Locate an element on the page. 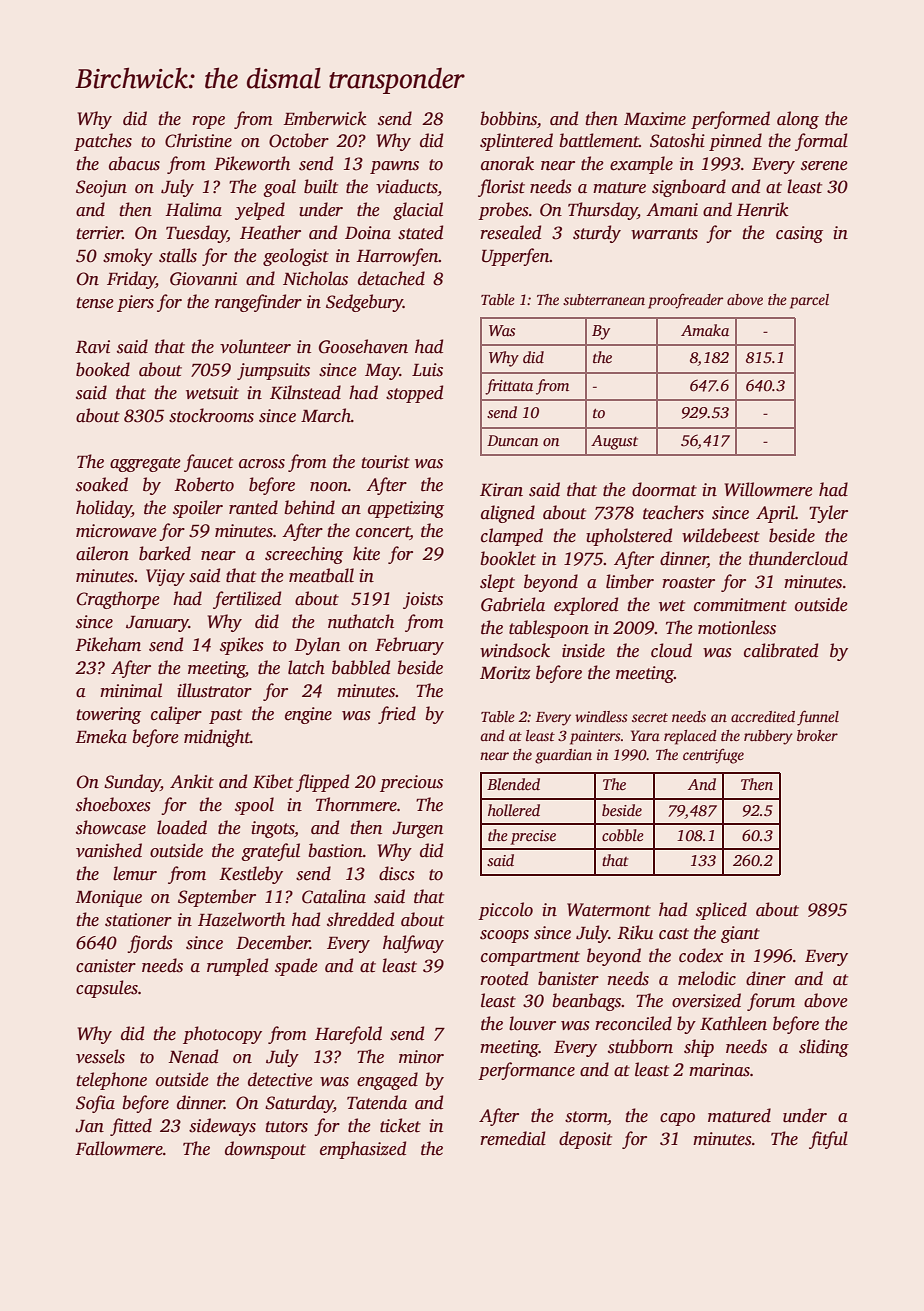  motionless is located at coordinates (737, 627).
